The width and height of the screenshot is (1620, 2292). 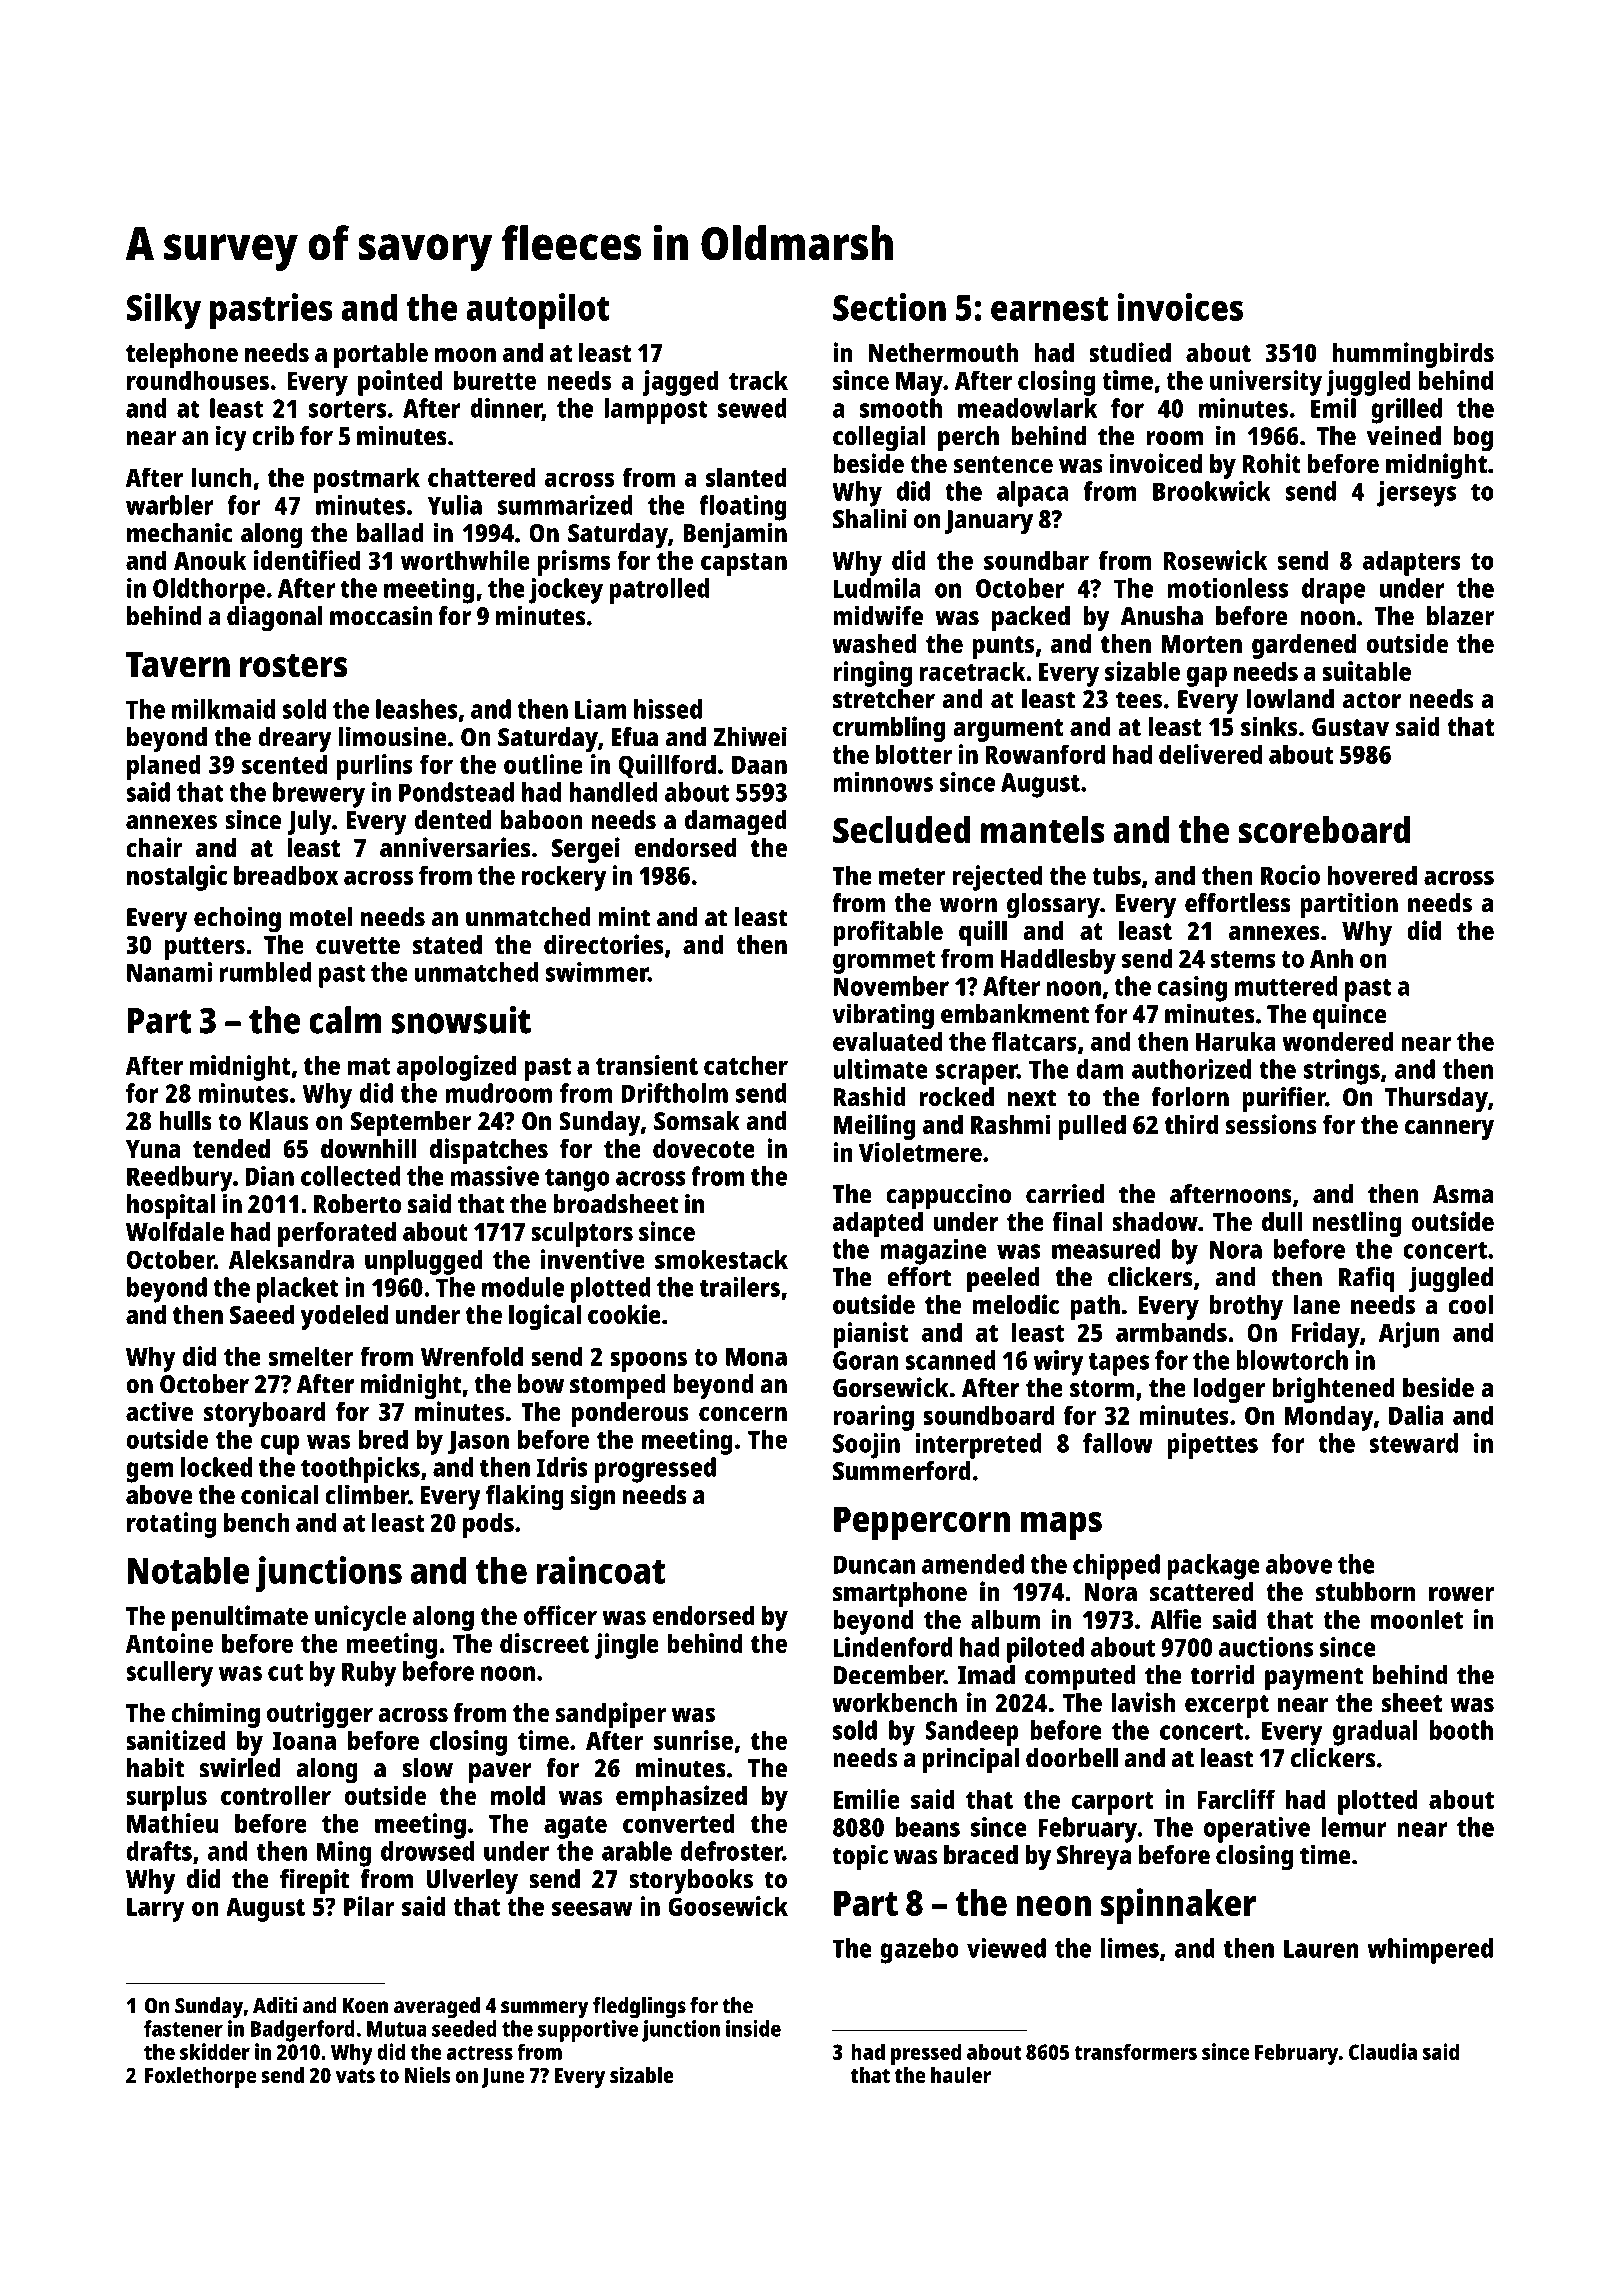 I want to click on scoreboard, so click(x=1324, y=830).
